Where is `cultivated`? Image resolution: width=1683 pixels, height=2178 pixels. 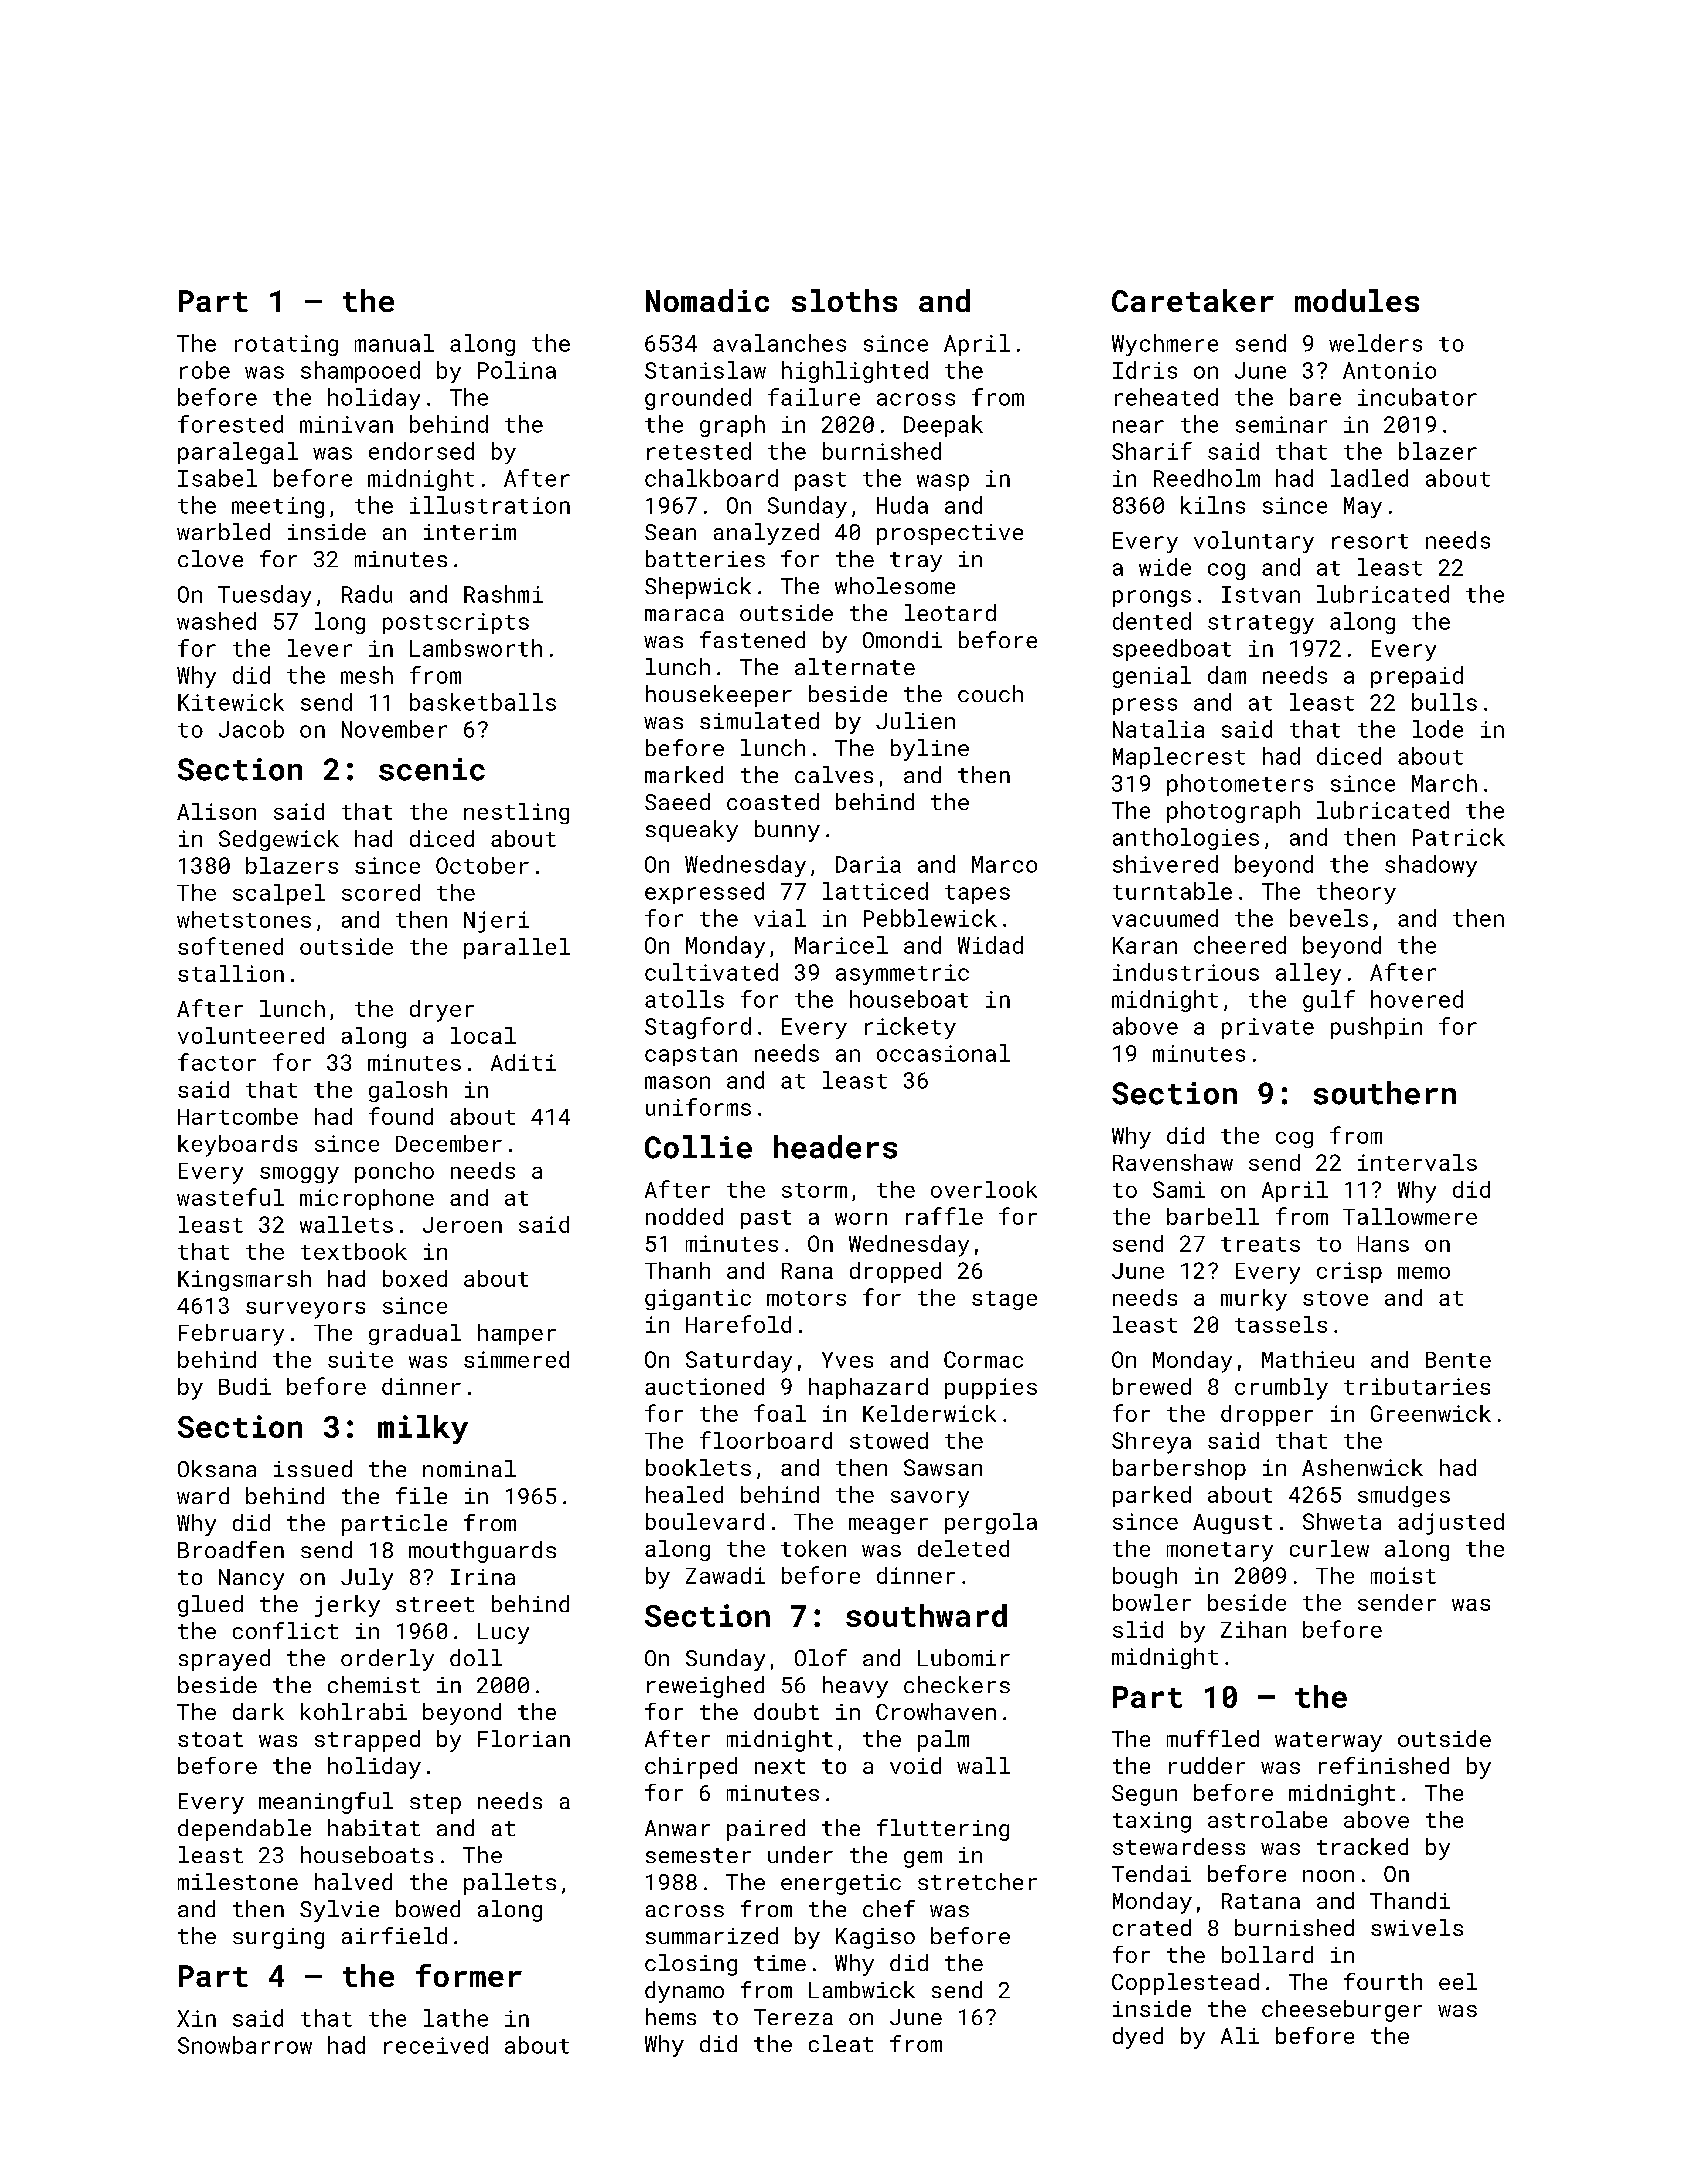
cultivated is located at coordinates (711, 972).
